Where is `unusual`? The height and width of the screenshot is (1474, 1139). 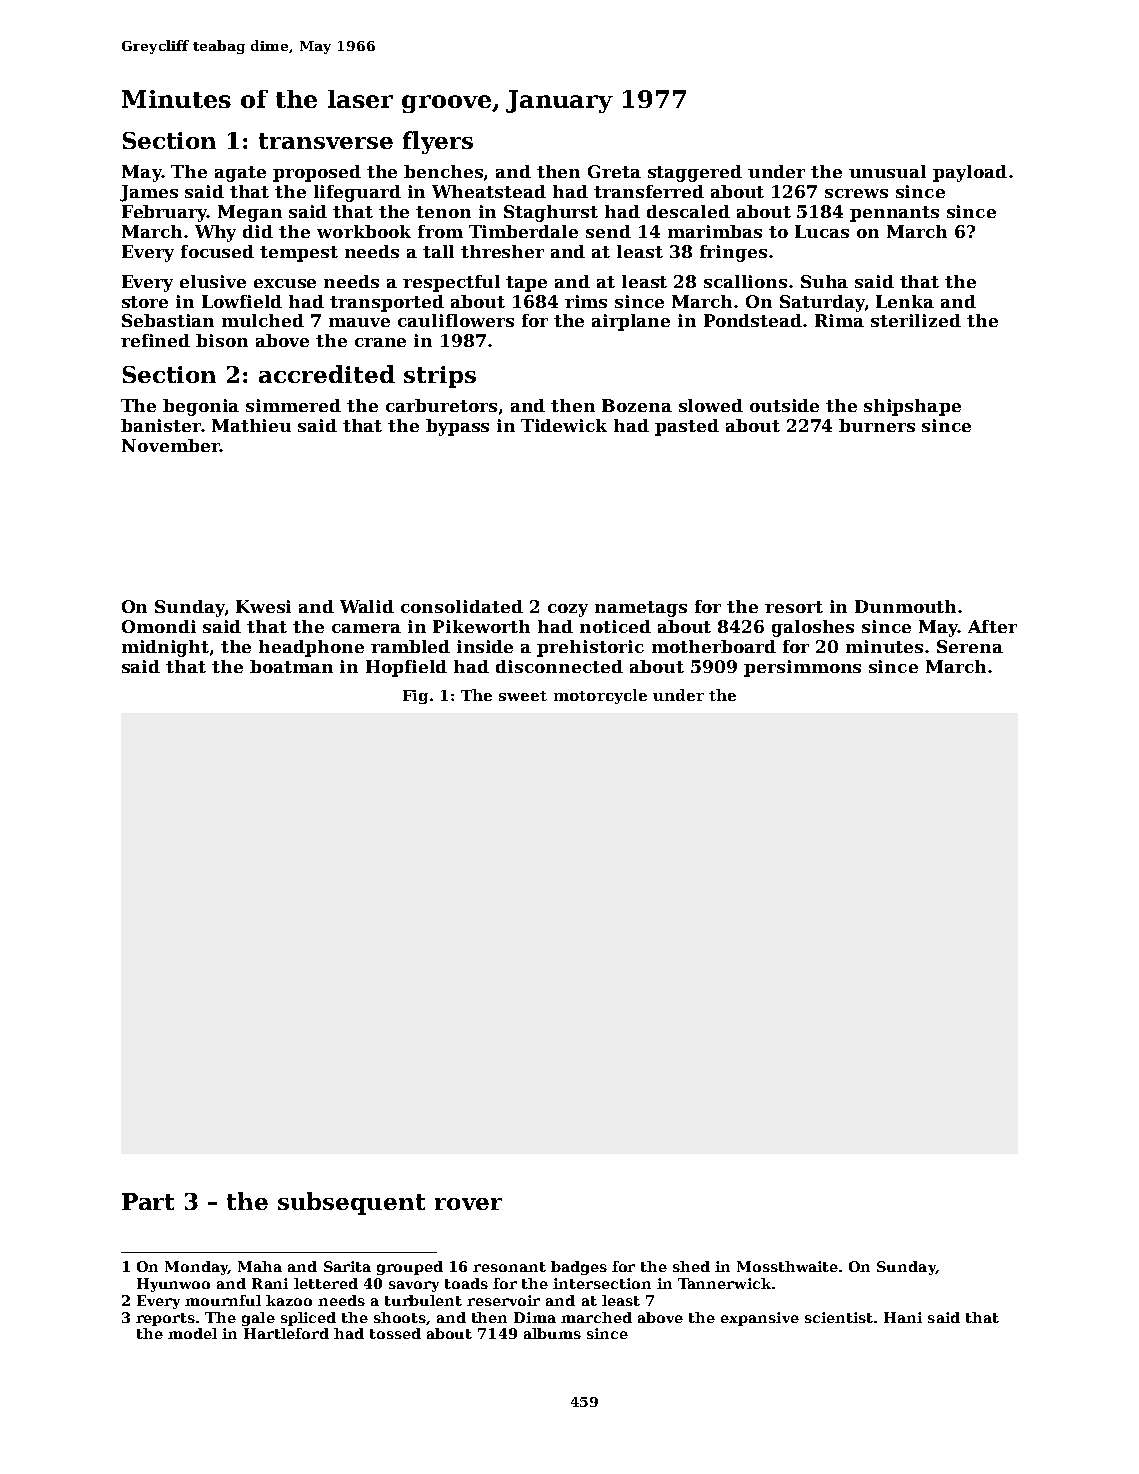
unusual is located at coordinates (887, 171).
